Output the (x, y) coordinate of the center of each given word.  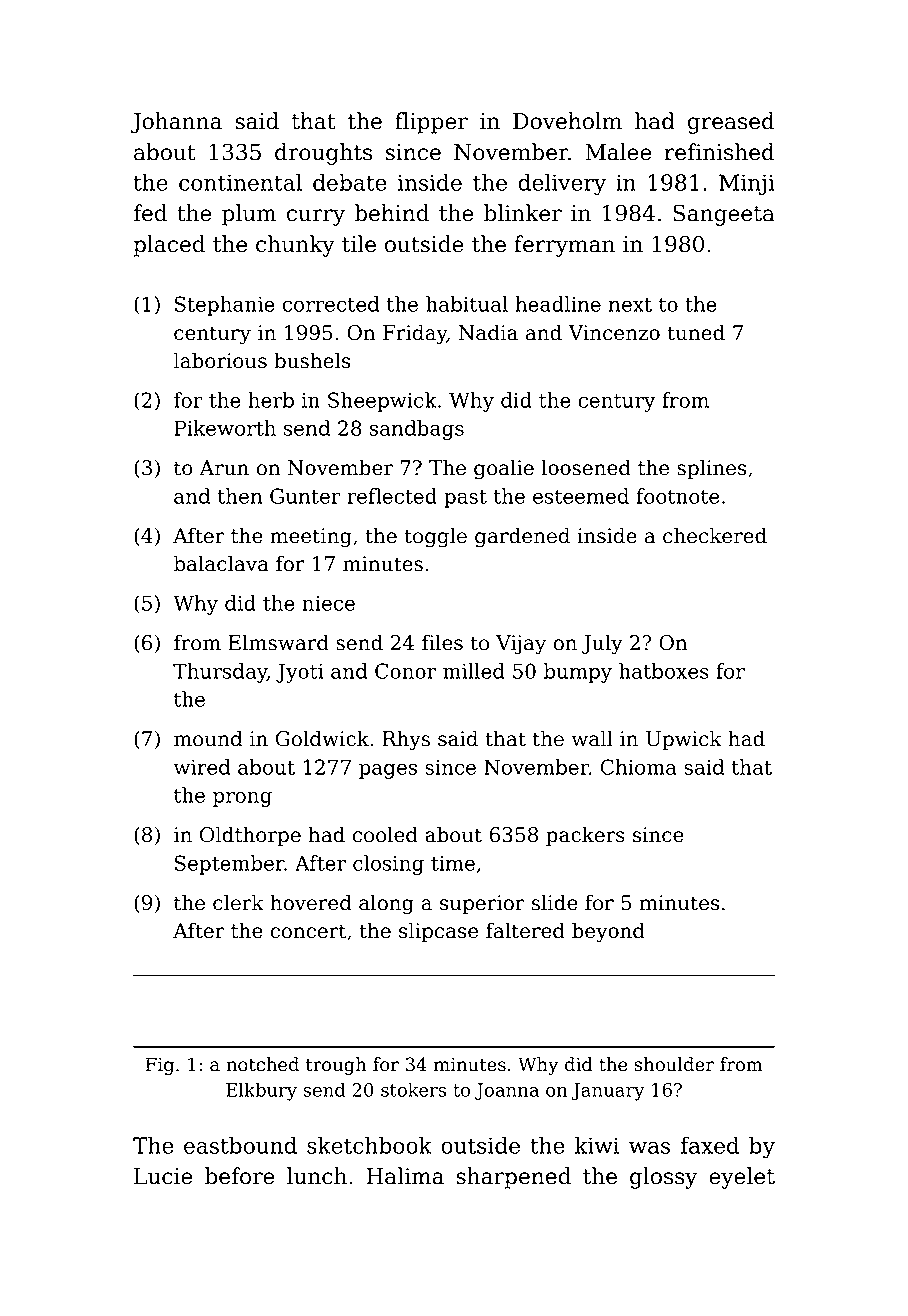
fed (150, 213)
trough (336, 1066)
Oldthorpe (250, 836)
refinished (719, 152)
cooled (385, 834)
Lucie (163, 1176)
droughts (323, 154)
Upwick (684, 740)
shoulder (674, 1064)
